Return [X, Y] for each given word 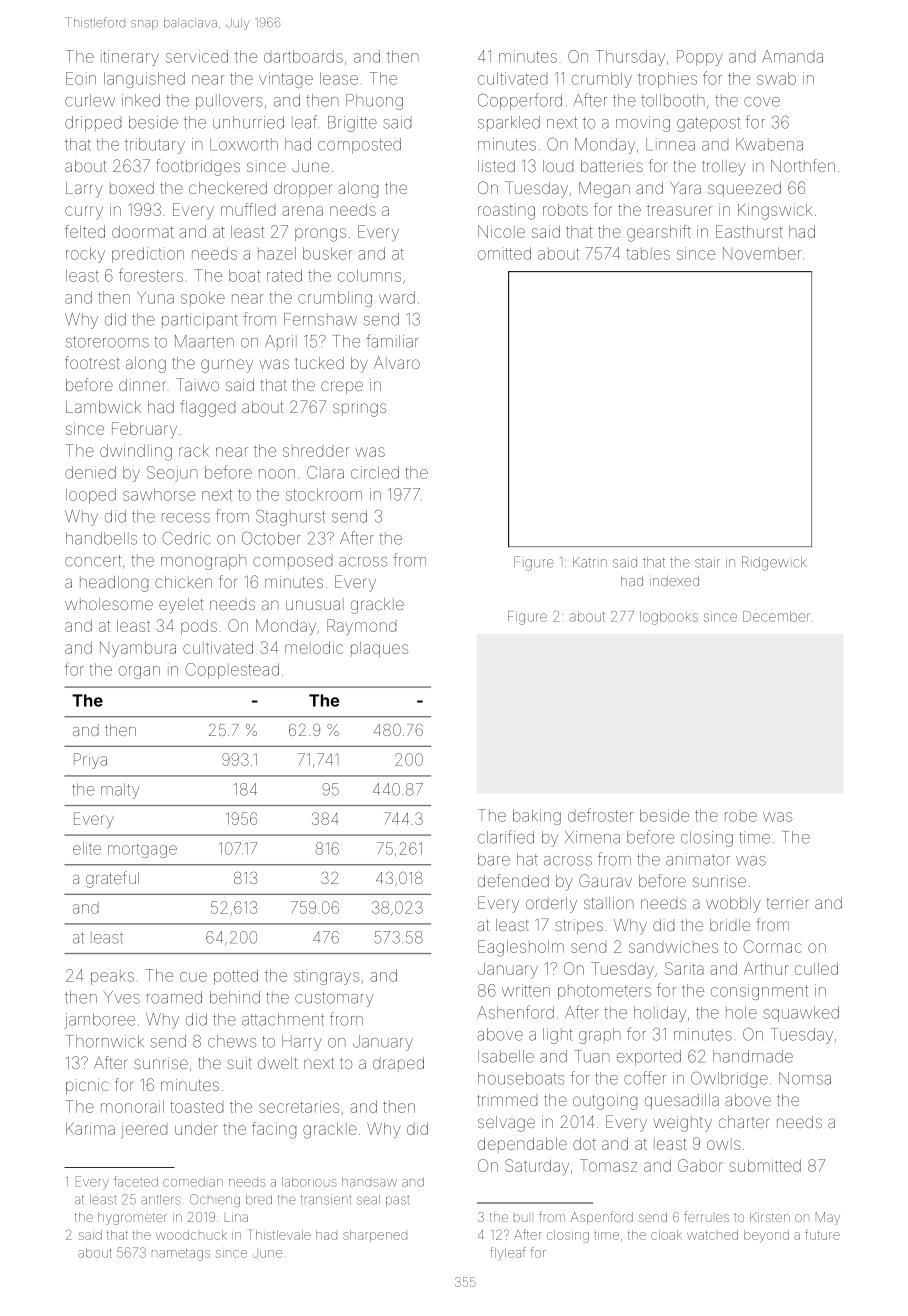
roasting [506, 212]
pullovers [229, 102]
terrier [788, 903]
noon [277, 474]
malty [120, 791]
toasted [196, 1107]
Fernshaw [320, 319]
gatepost [708, 124]
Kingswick [775, 211]
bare [494, 859]
